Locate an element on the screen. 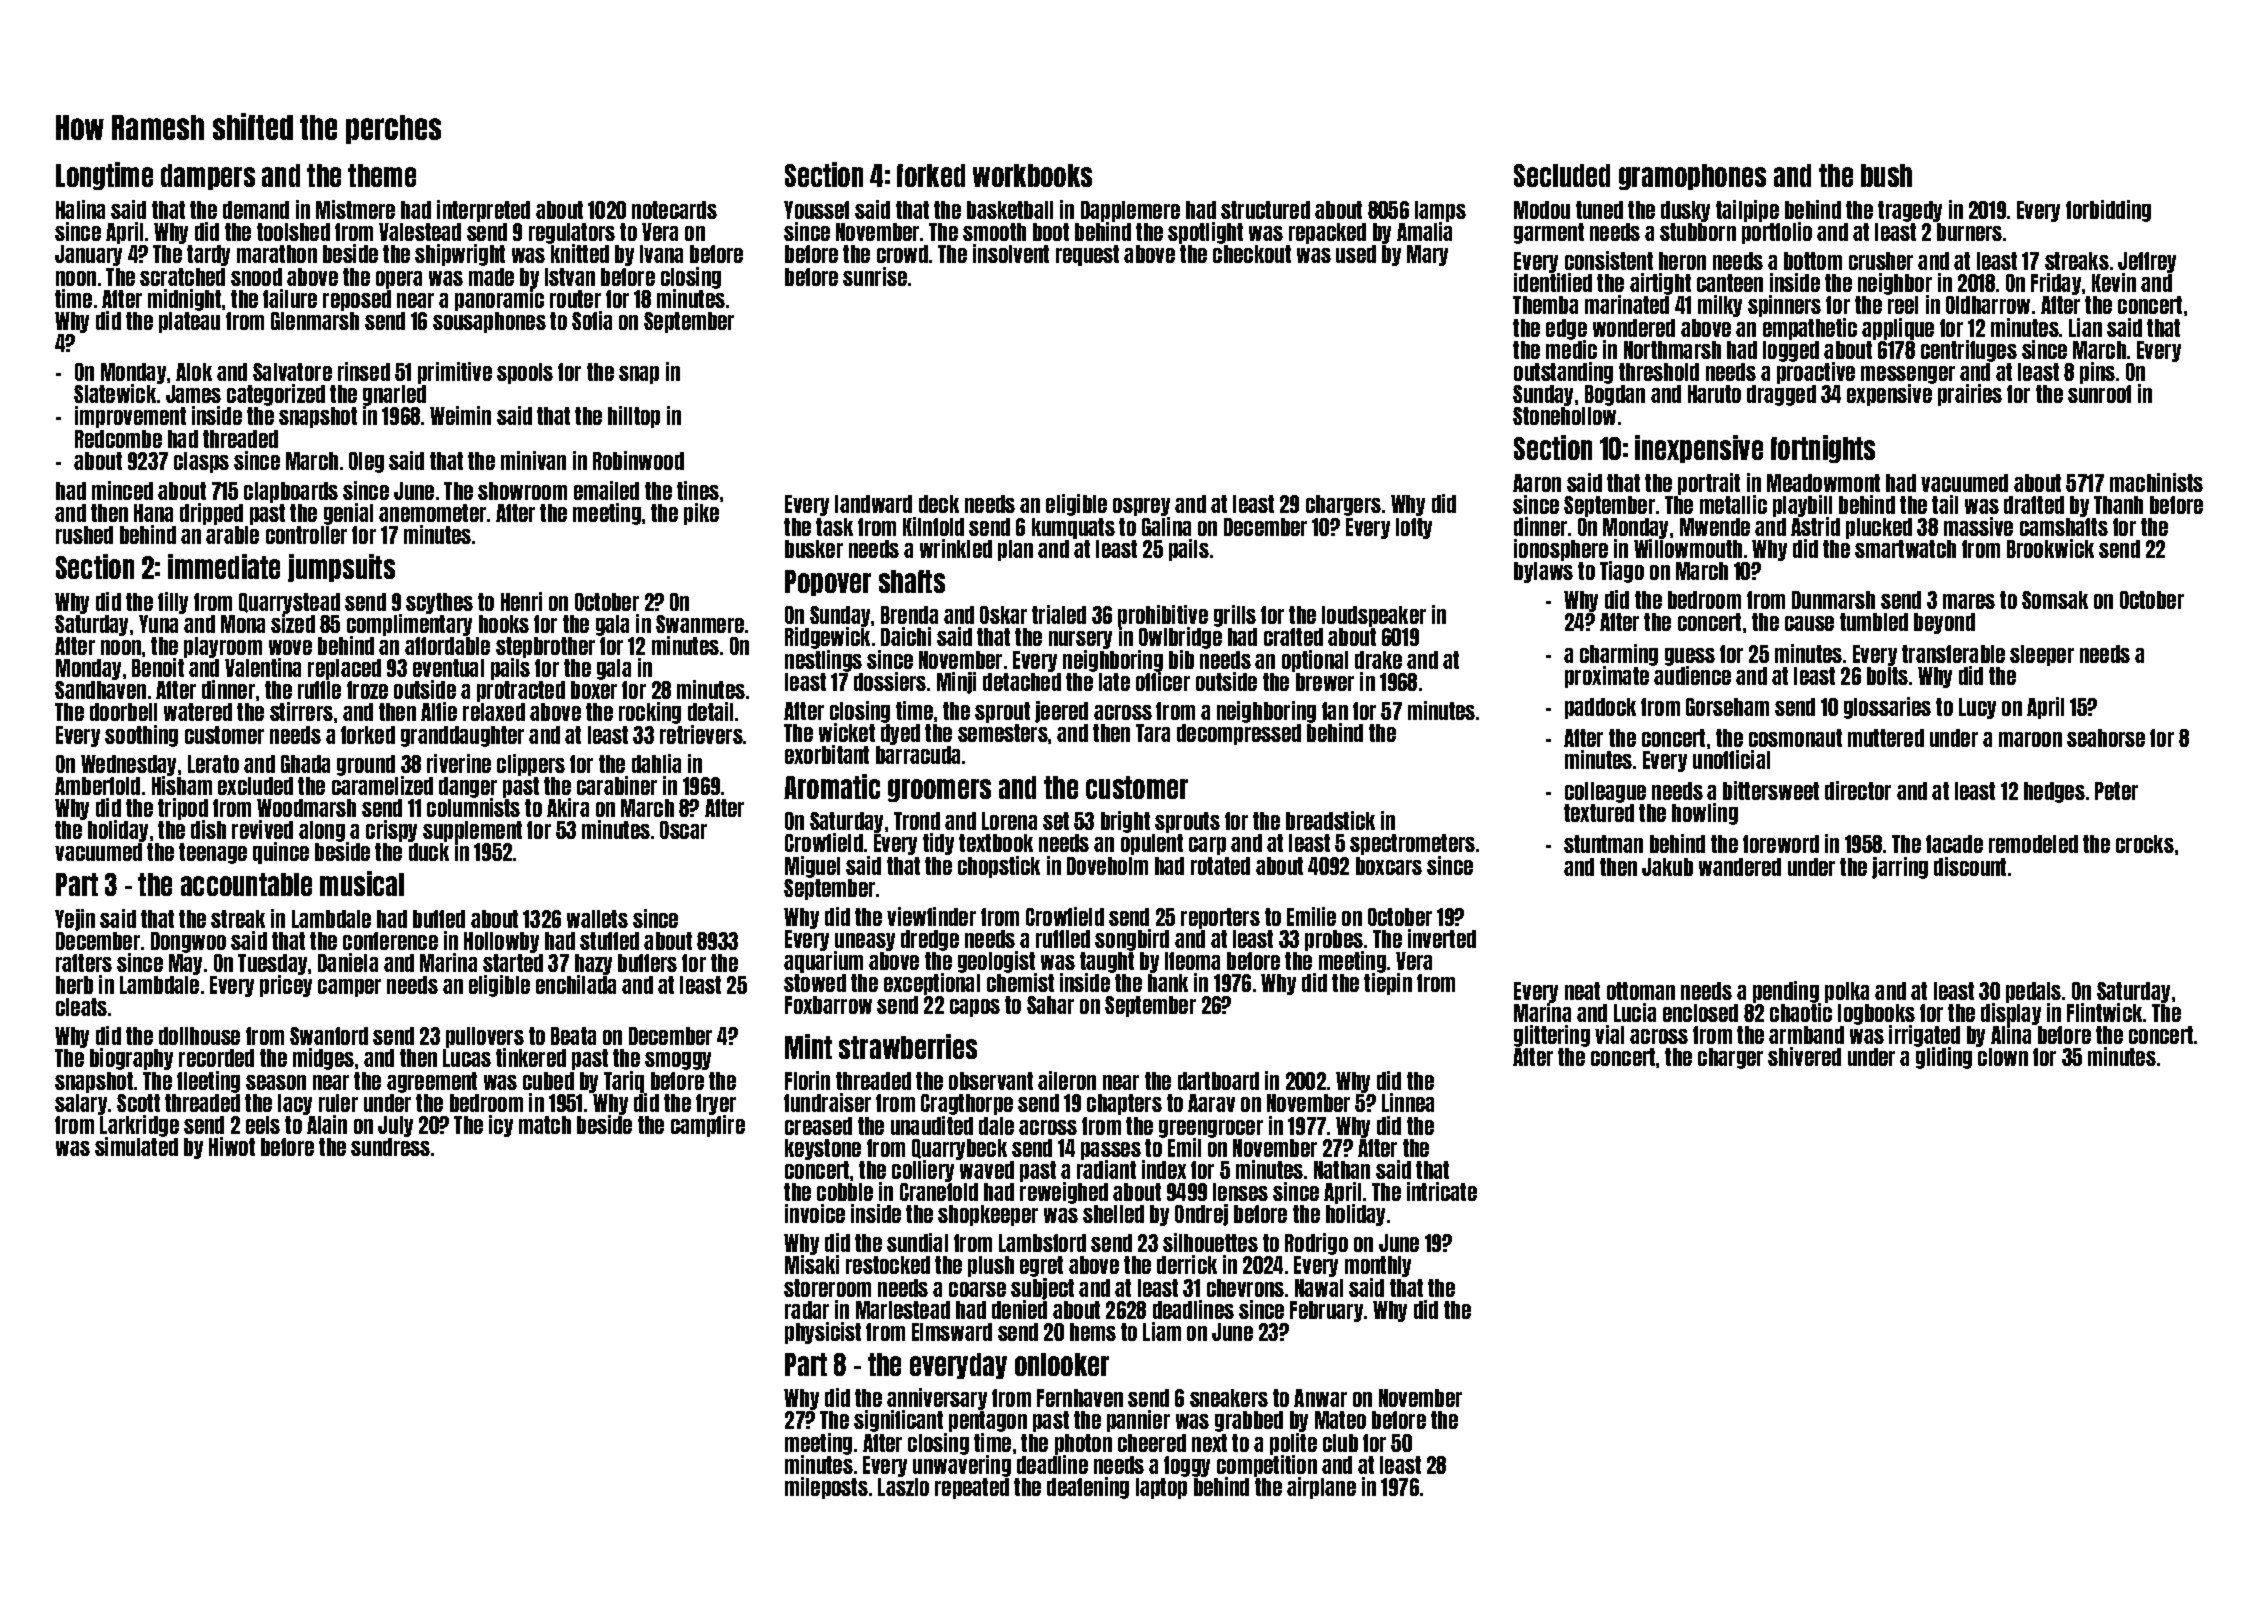  breadstick is located at coordinates (1330, 820).
